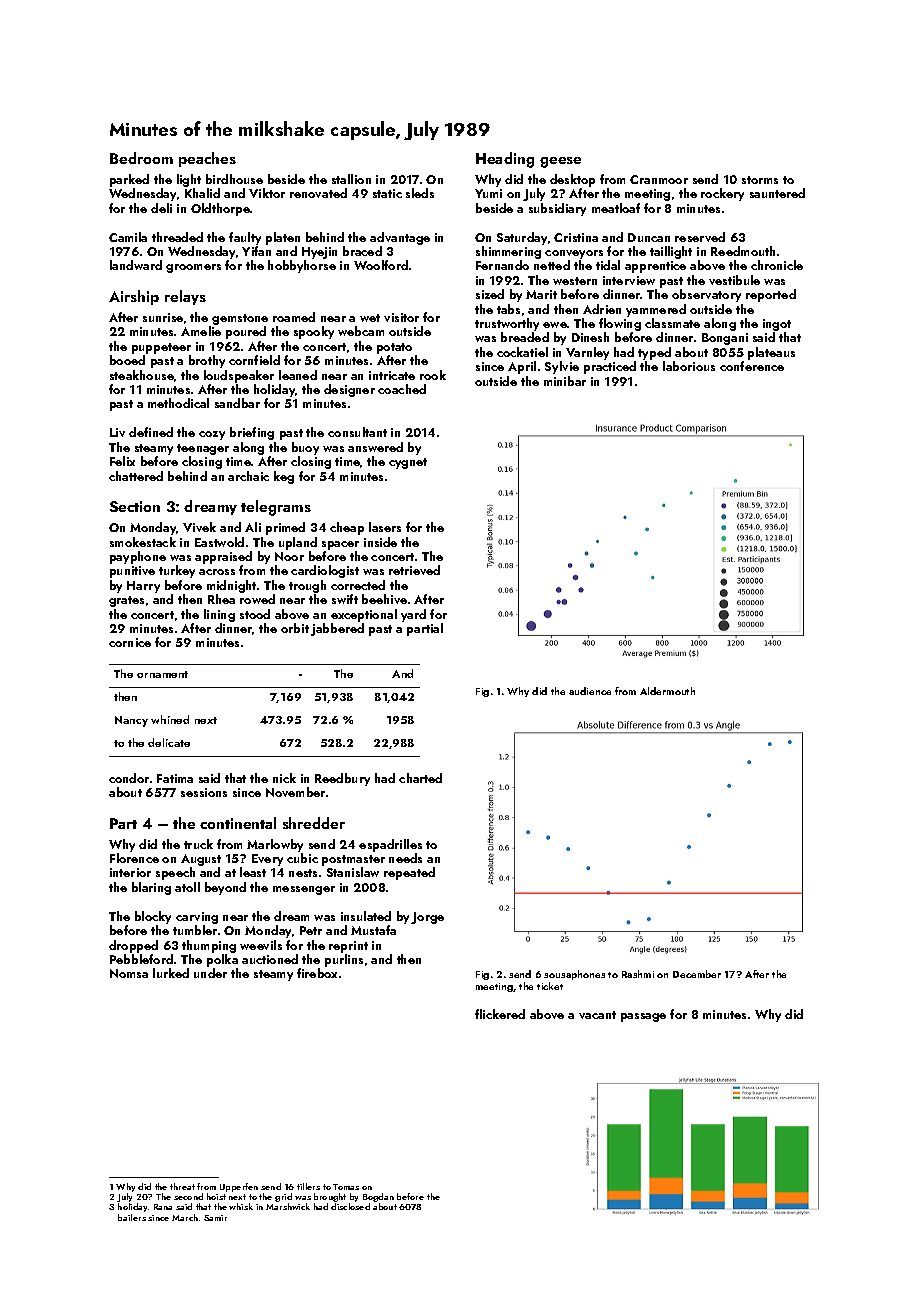 This screenshot has height=1308, width=924. I want to click on Aldermouth, so click(667, 691).
